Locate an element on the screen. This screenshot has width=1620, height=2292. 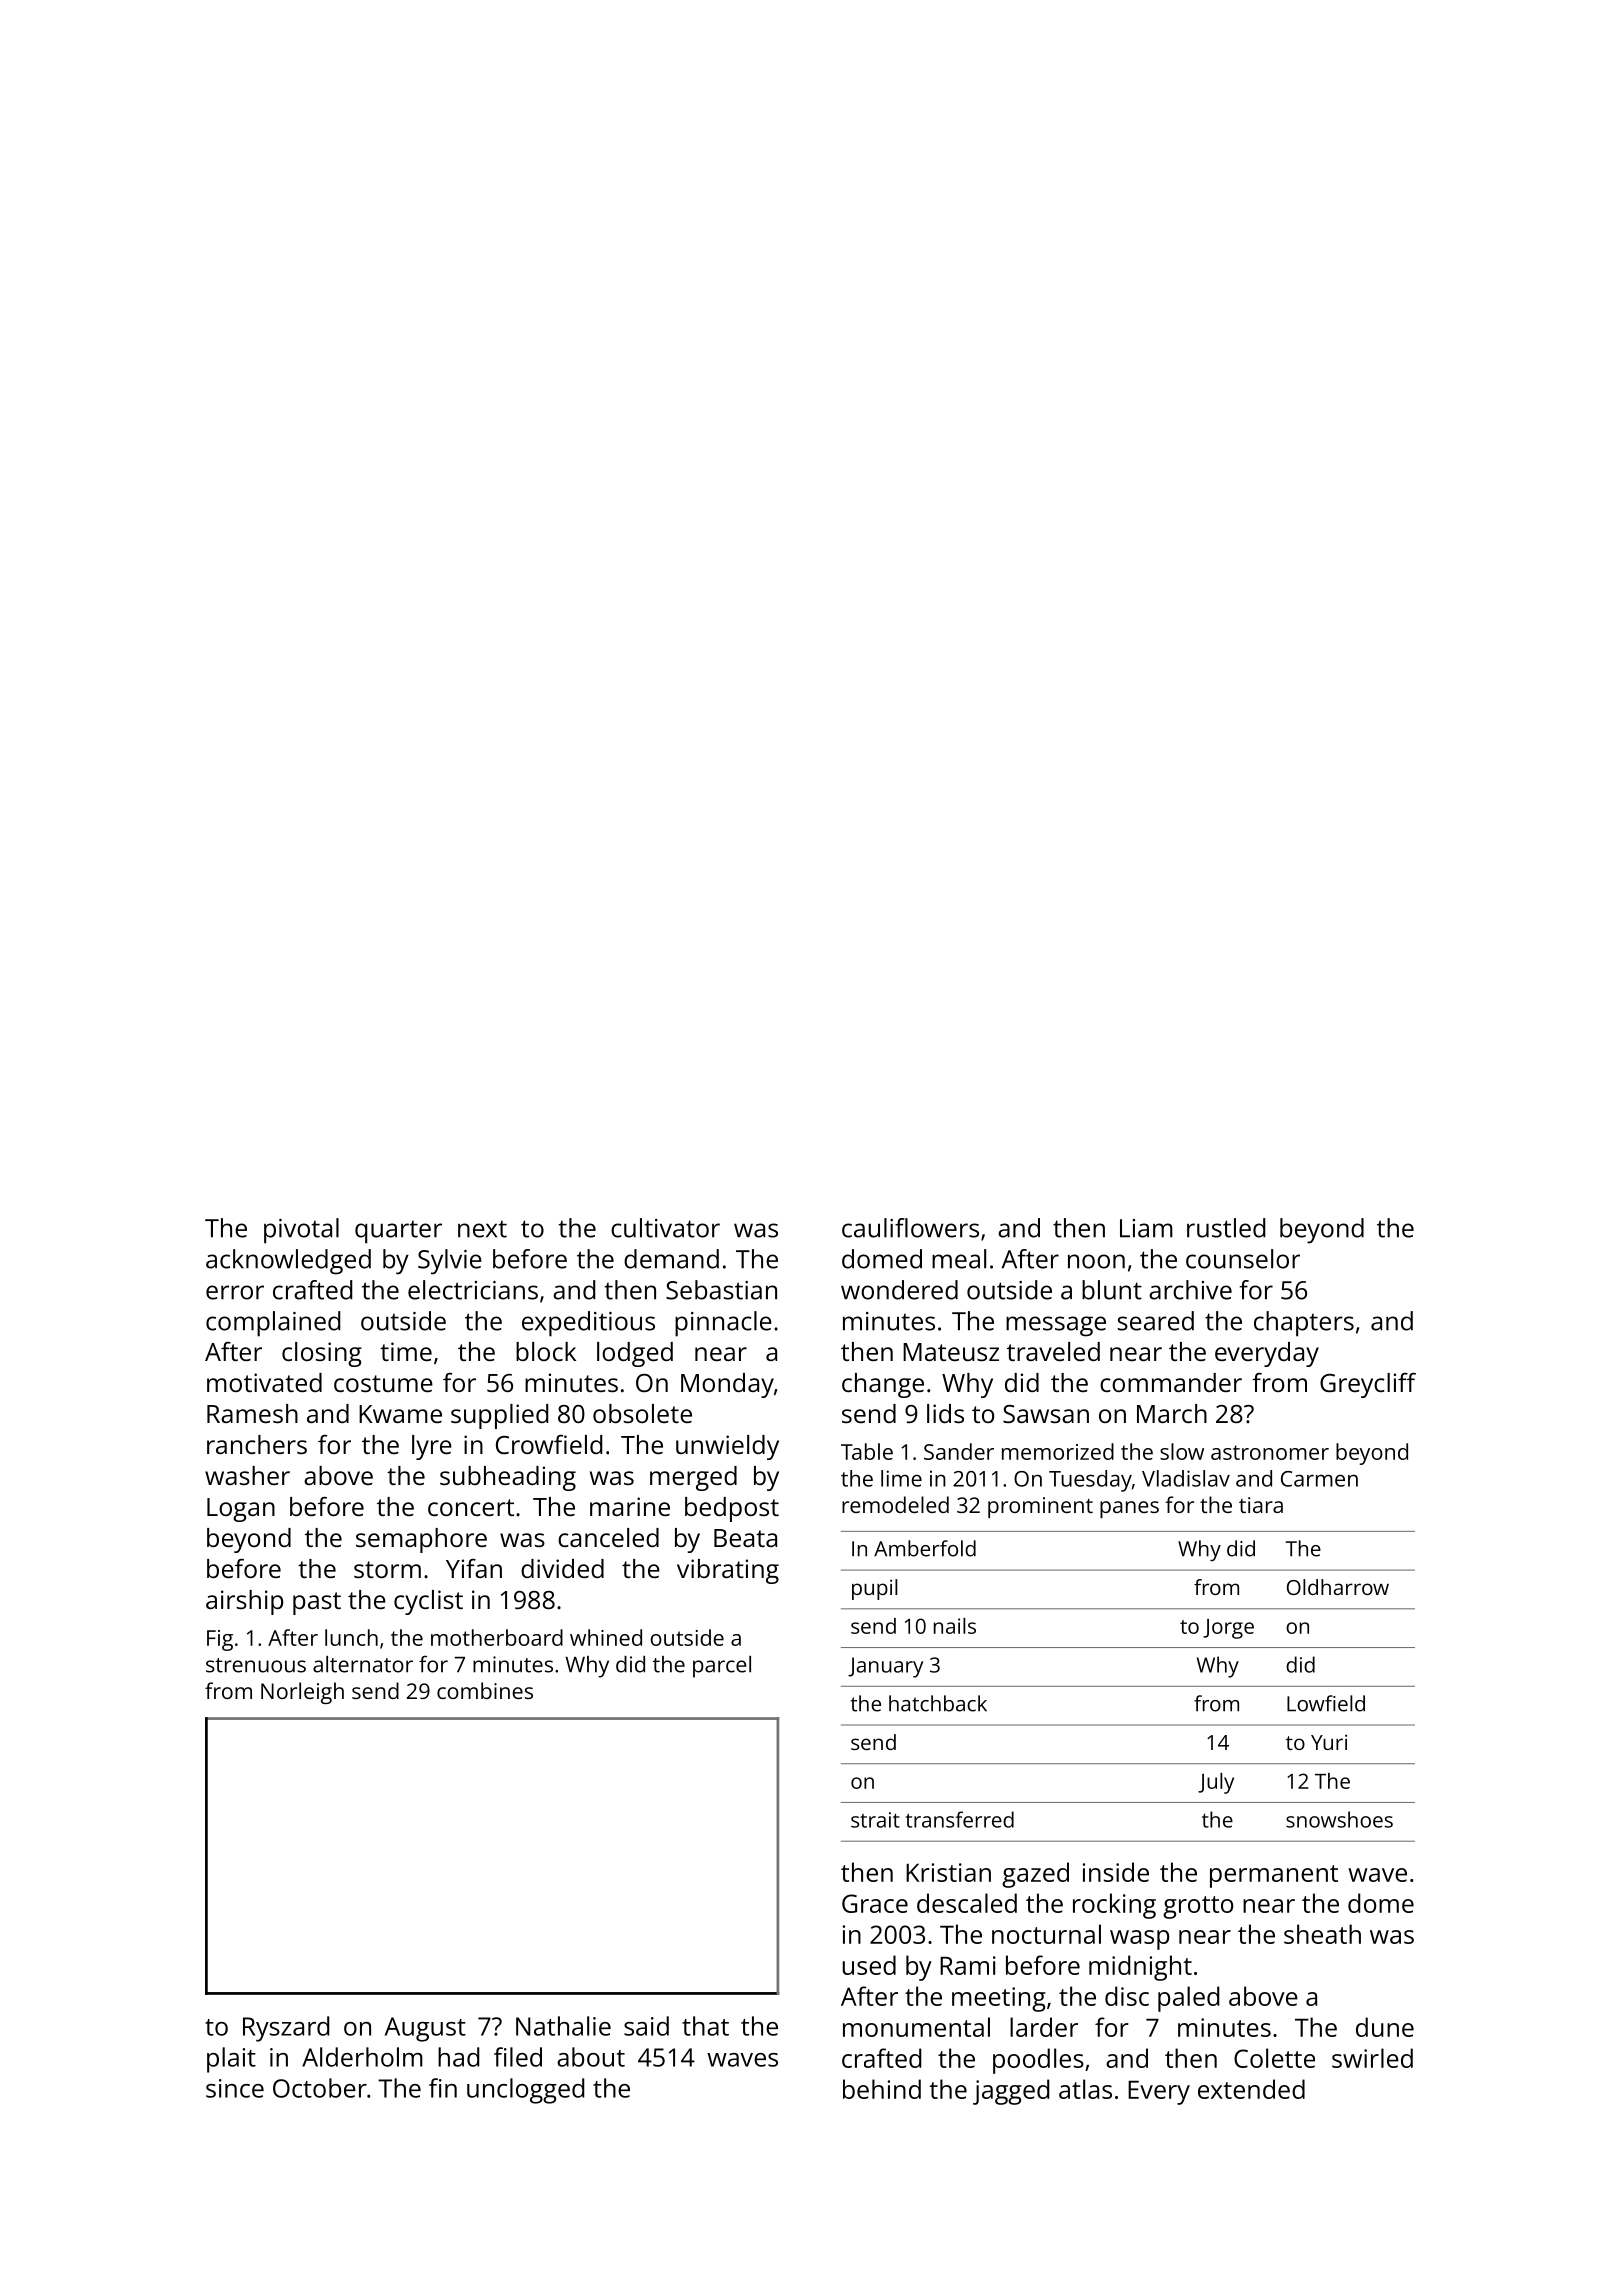
wondered is located at coordinates (899, 1290).
